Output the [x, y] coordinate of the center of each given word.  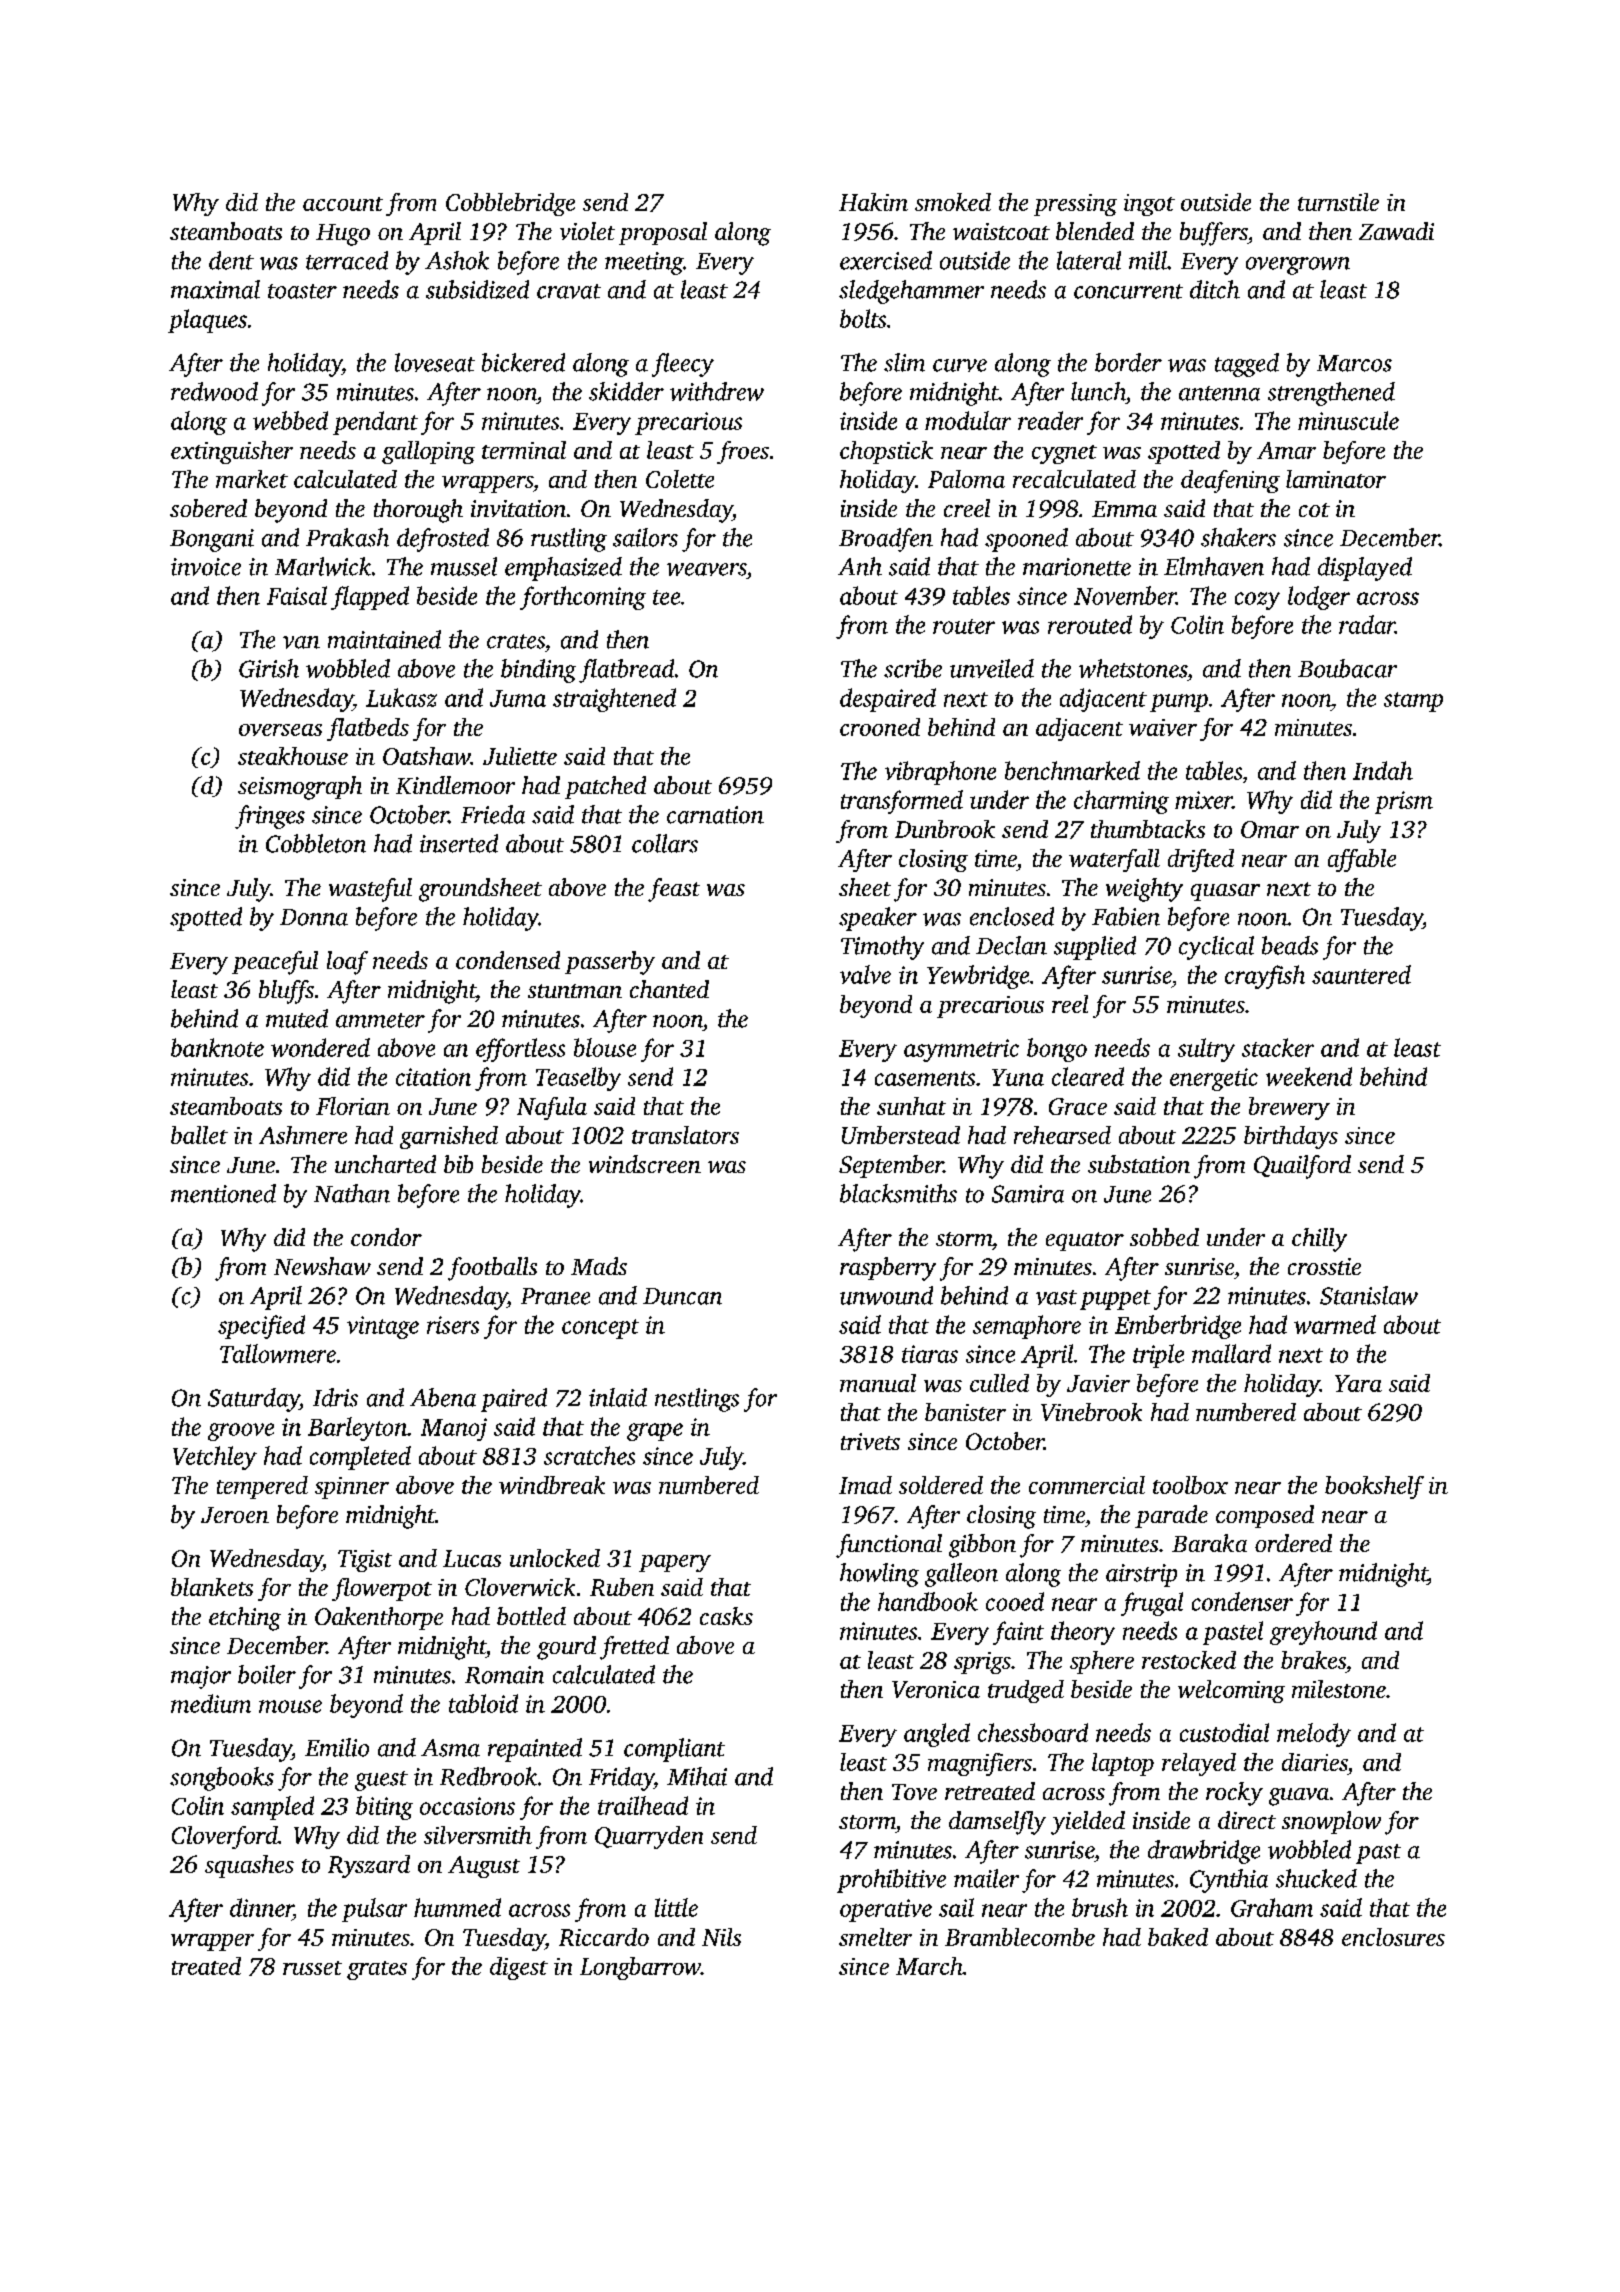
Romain [504, 1675]
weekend [1309, 1076]
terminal [524, 450]
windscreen [645, 1164]
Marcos [1354, 363]
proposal [663, 233]
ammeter [380, 1020]
